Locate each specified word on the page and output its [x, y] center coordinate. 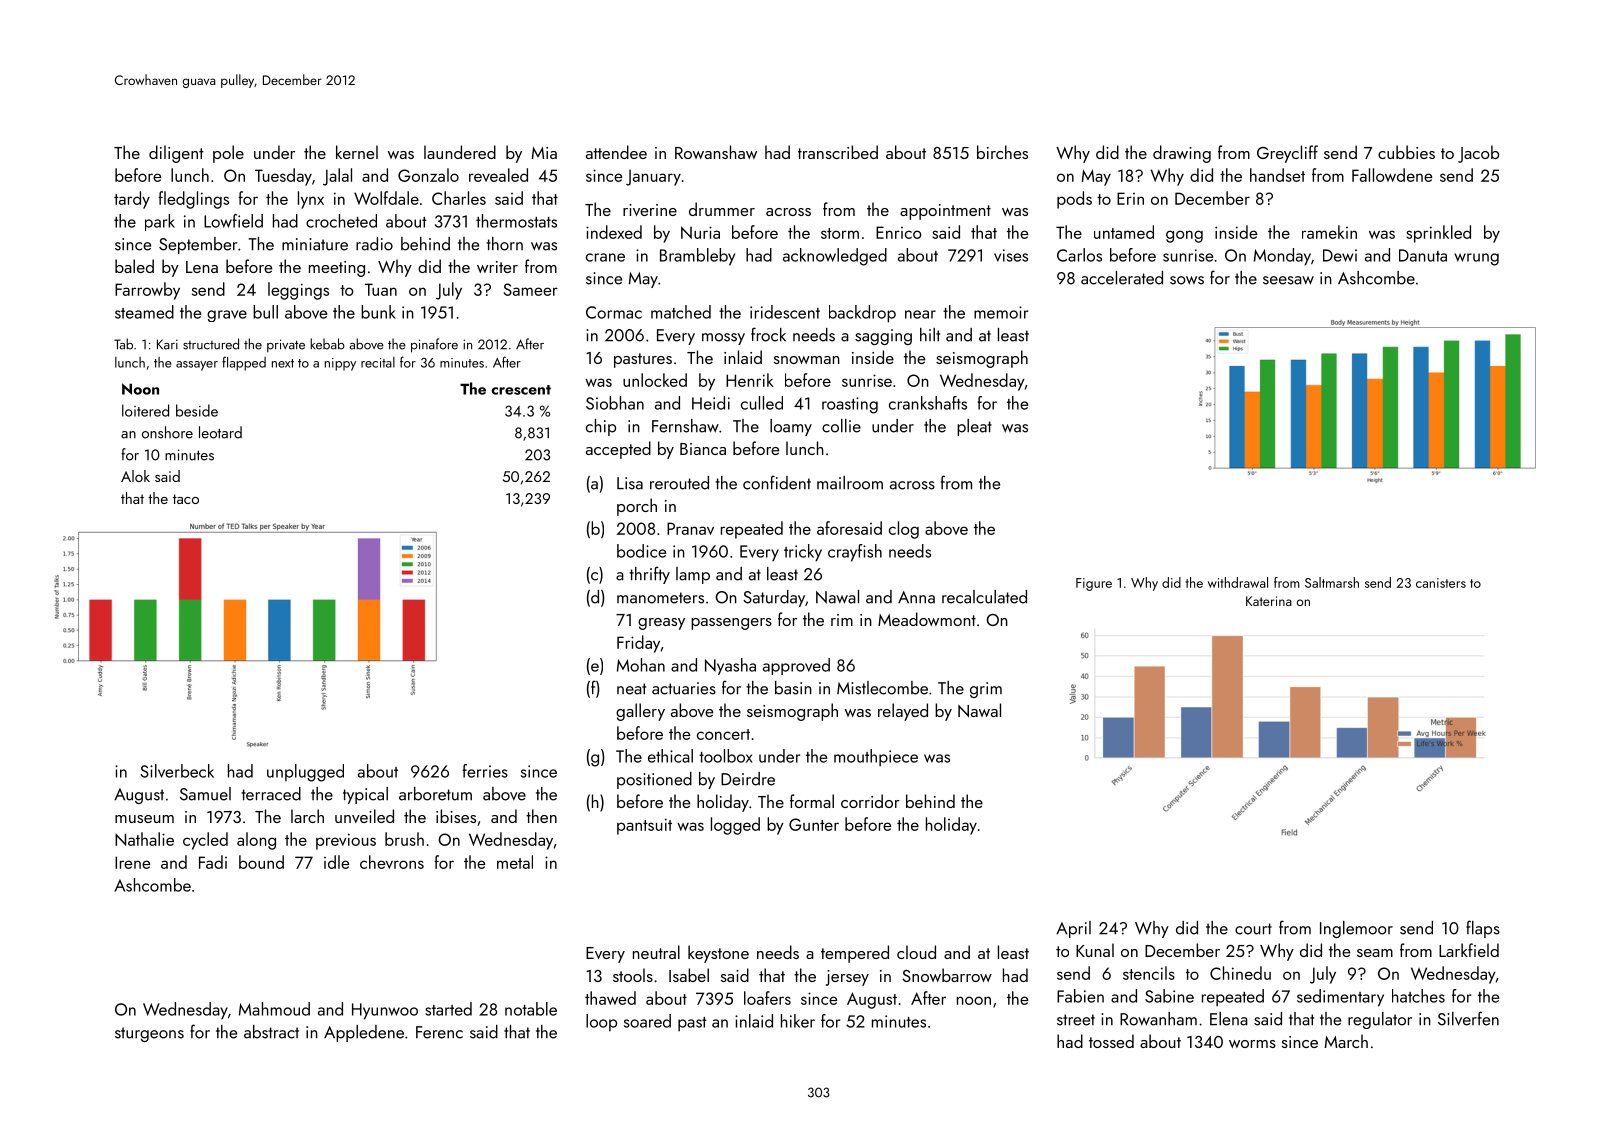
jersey [847, 978]
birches [1002, 152]
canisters [1441, 583]
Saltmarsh [1332, 582]
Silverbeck [177, 771]
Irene [133, 862]
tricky [803, 553]
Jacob [1478, 154]
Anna [916, 597]
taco [186, 499]
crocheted [341, 221]
